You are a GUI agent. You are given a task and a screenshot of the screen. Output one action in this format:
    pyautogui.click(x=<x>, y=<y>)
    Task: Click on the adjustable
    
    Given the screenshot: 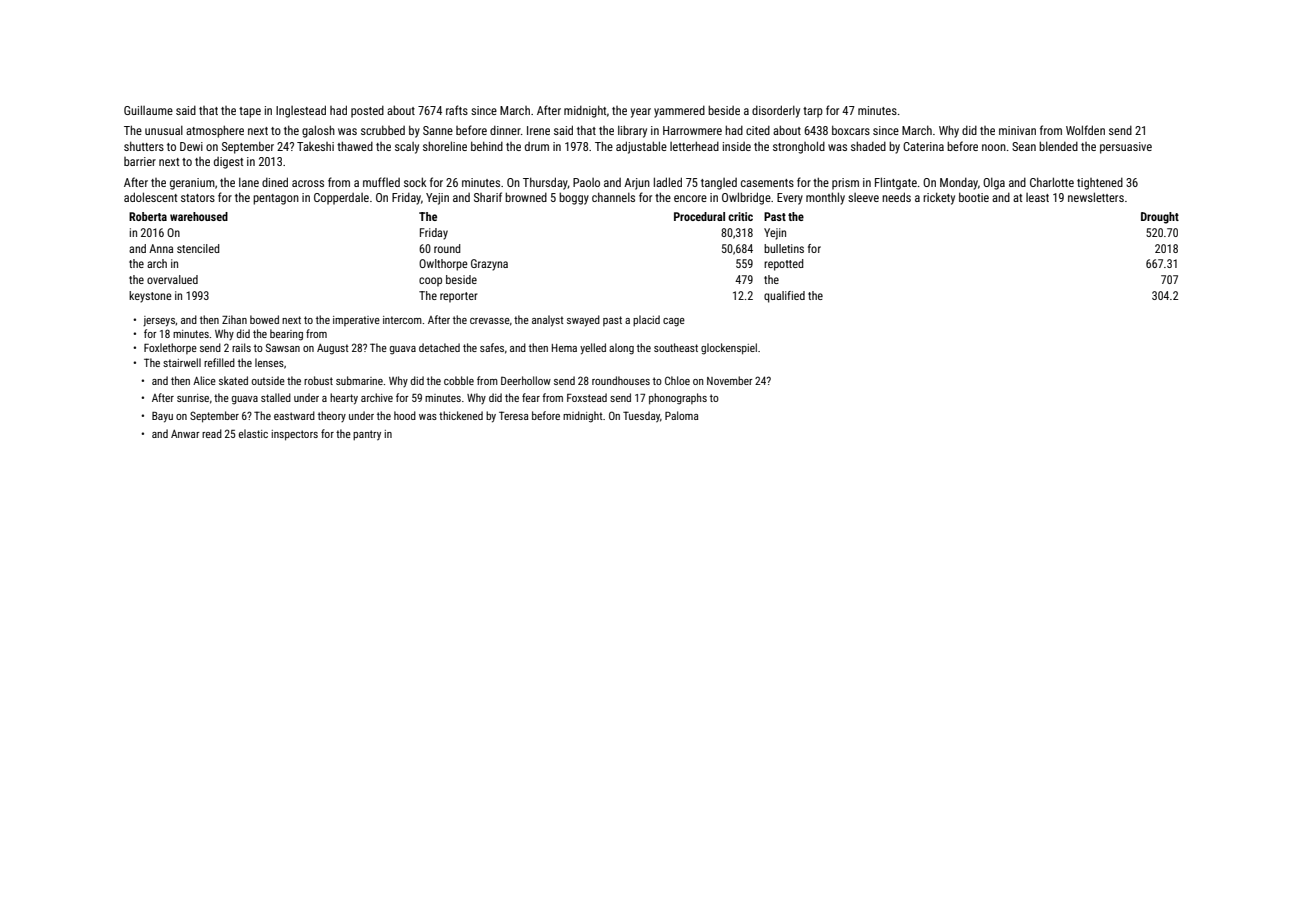 What is the action you would take?
    pyautogui.click(x=641, y=147)
